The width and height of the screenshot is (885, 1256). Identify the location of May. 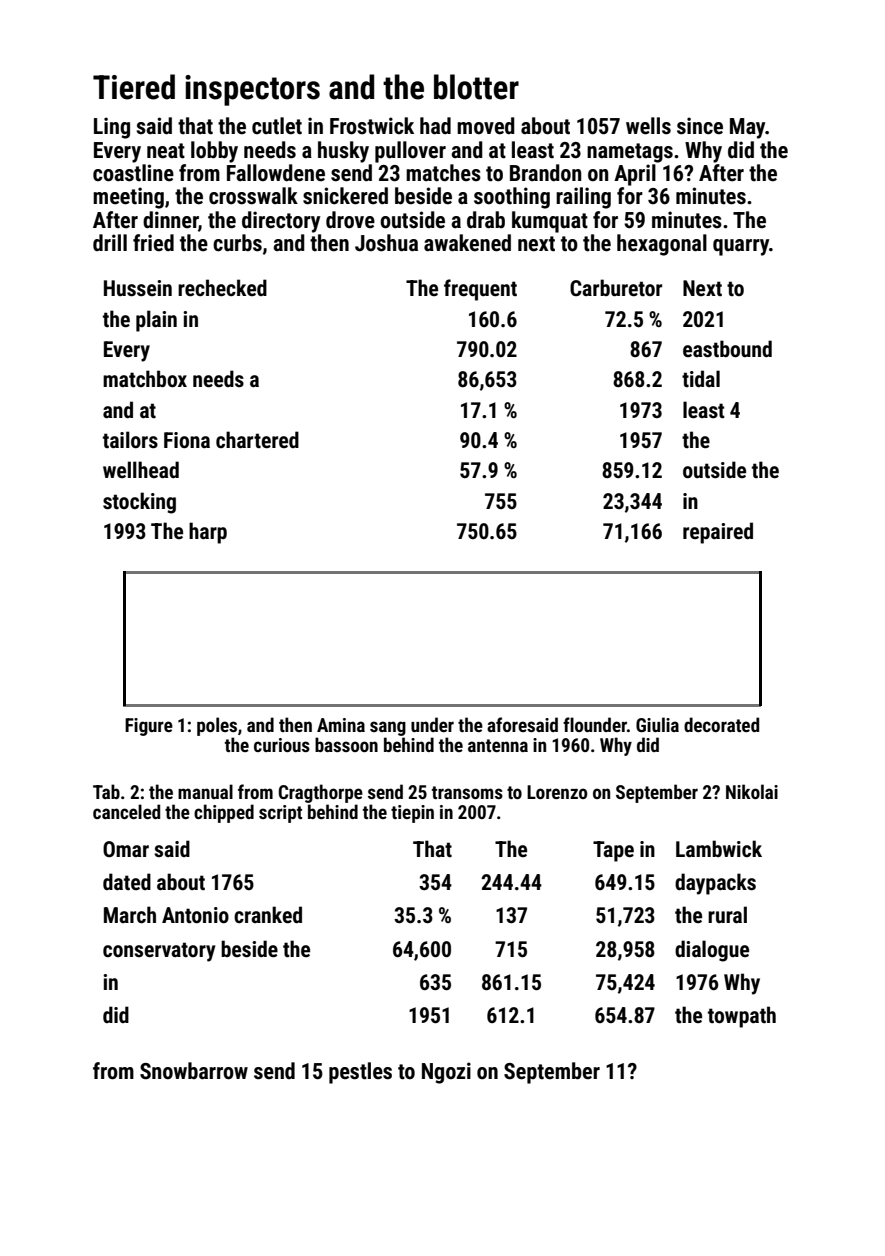
(748, 128).
